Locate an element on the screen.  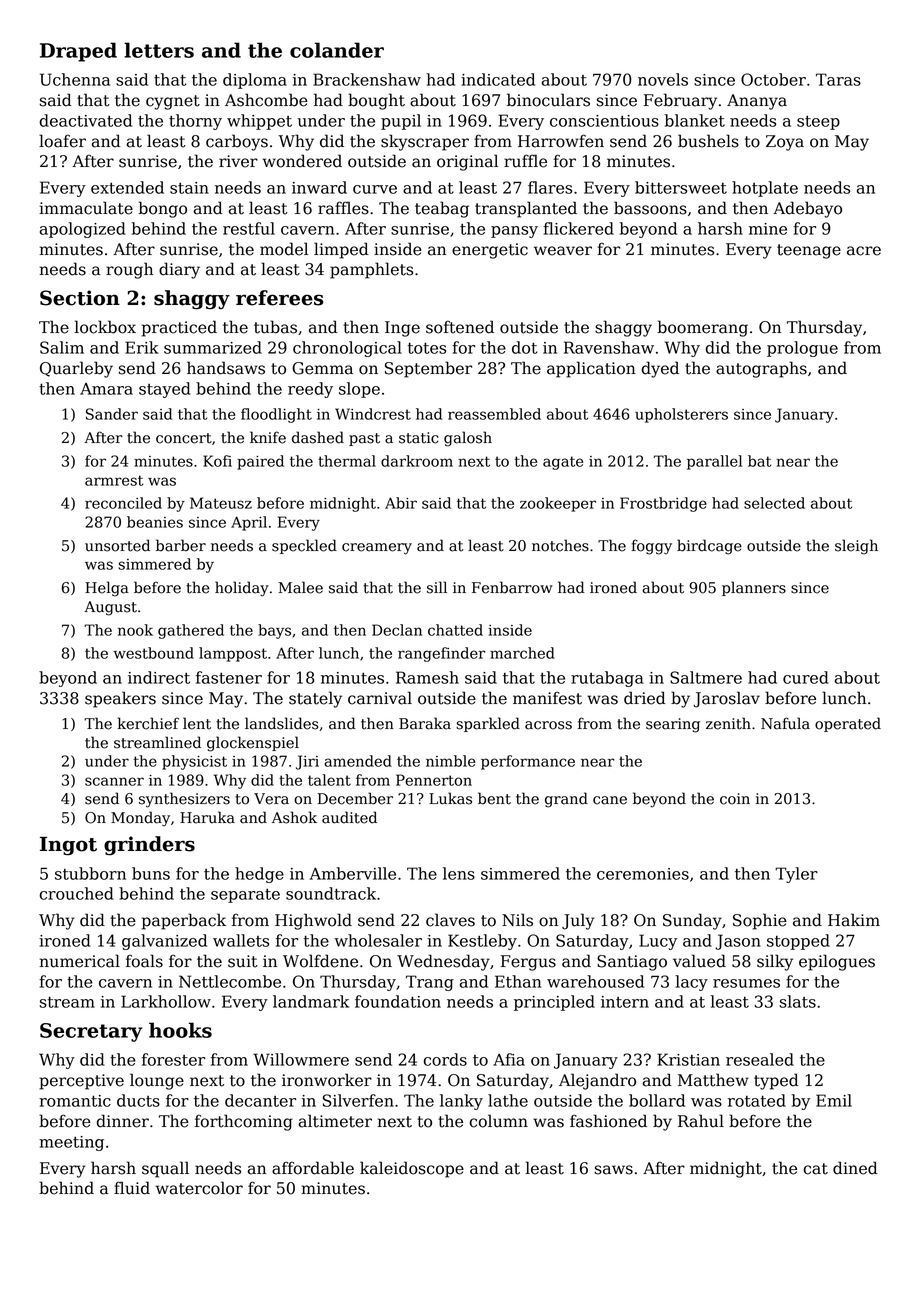
Jaroslav is located at coordinates (726, 699).
